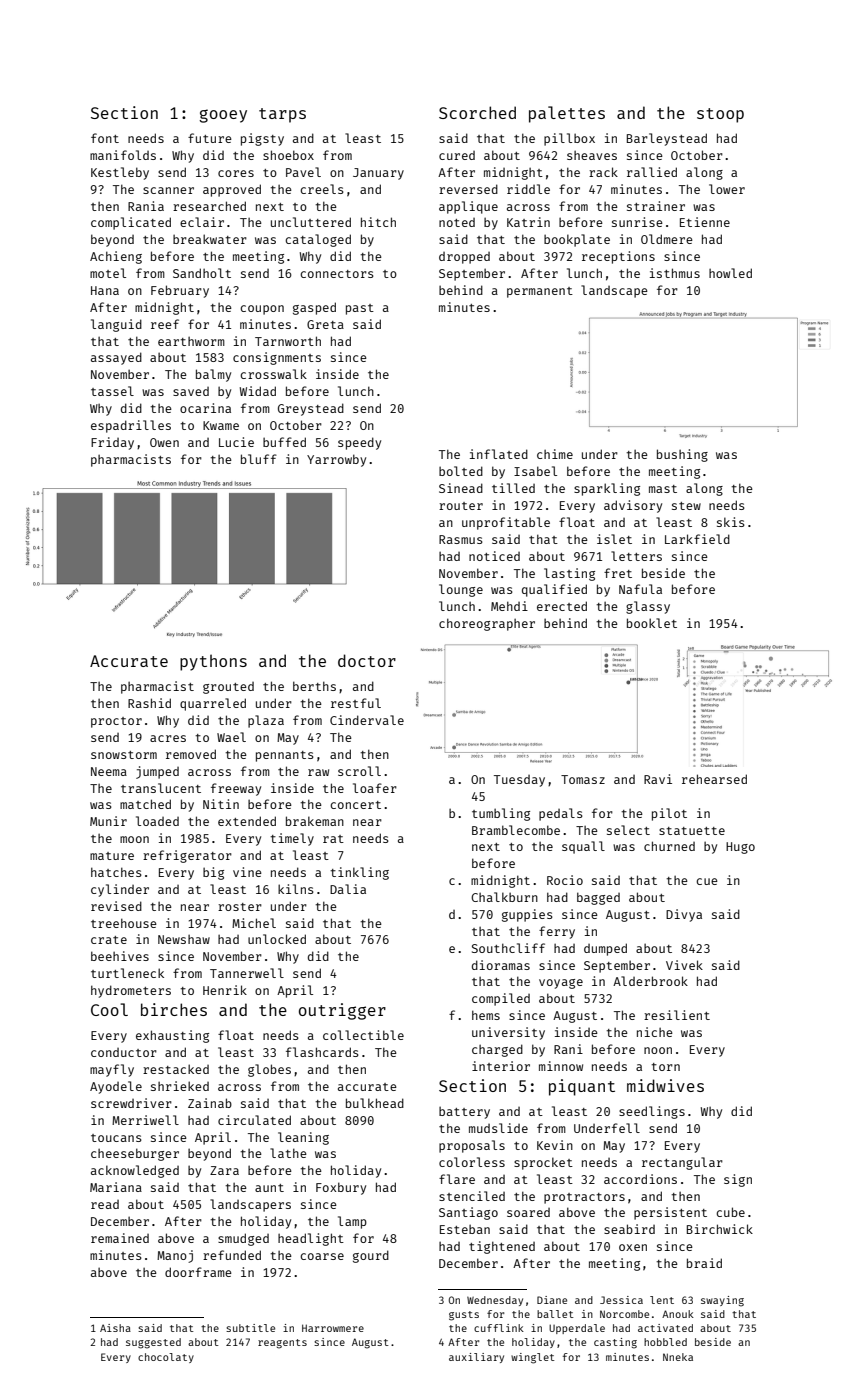  I want to click on tassel, so click(112, 391).
